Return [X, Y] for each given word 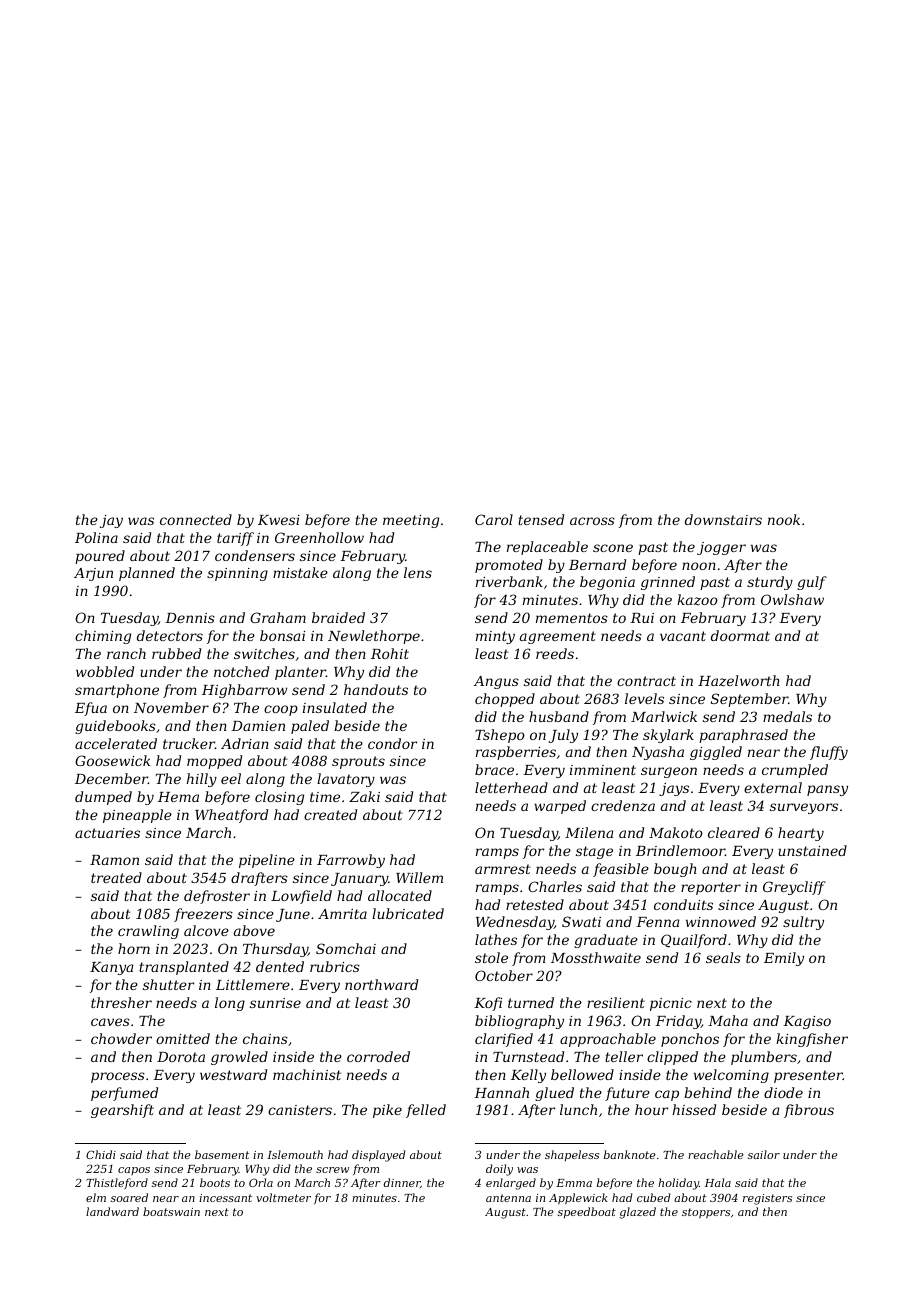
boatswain [171, 1211]
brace [494, 769]
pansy [827, 790]
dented [280, 966]
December [111, 778]
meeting [411, 521]
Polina [96, 537]
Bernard [597, 564]
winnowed [721, 921]
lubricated [408, 913]
